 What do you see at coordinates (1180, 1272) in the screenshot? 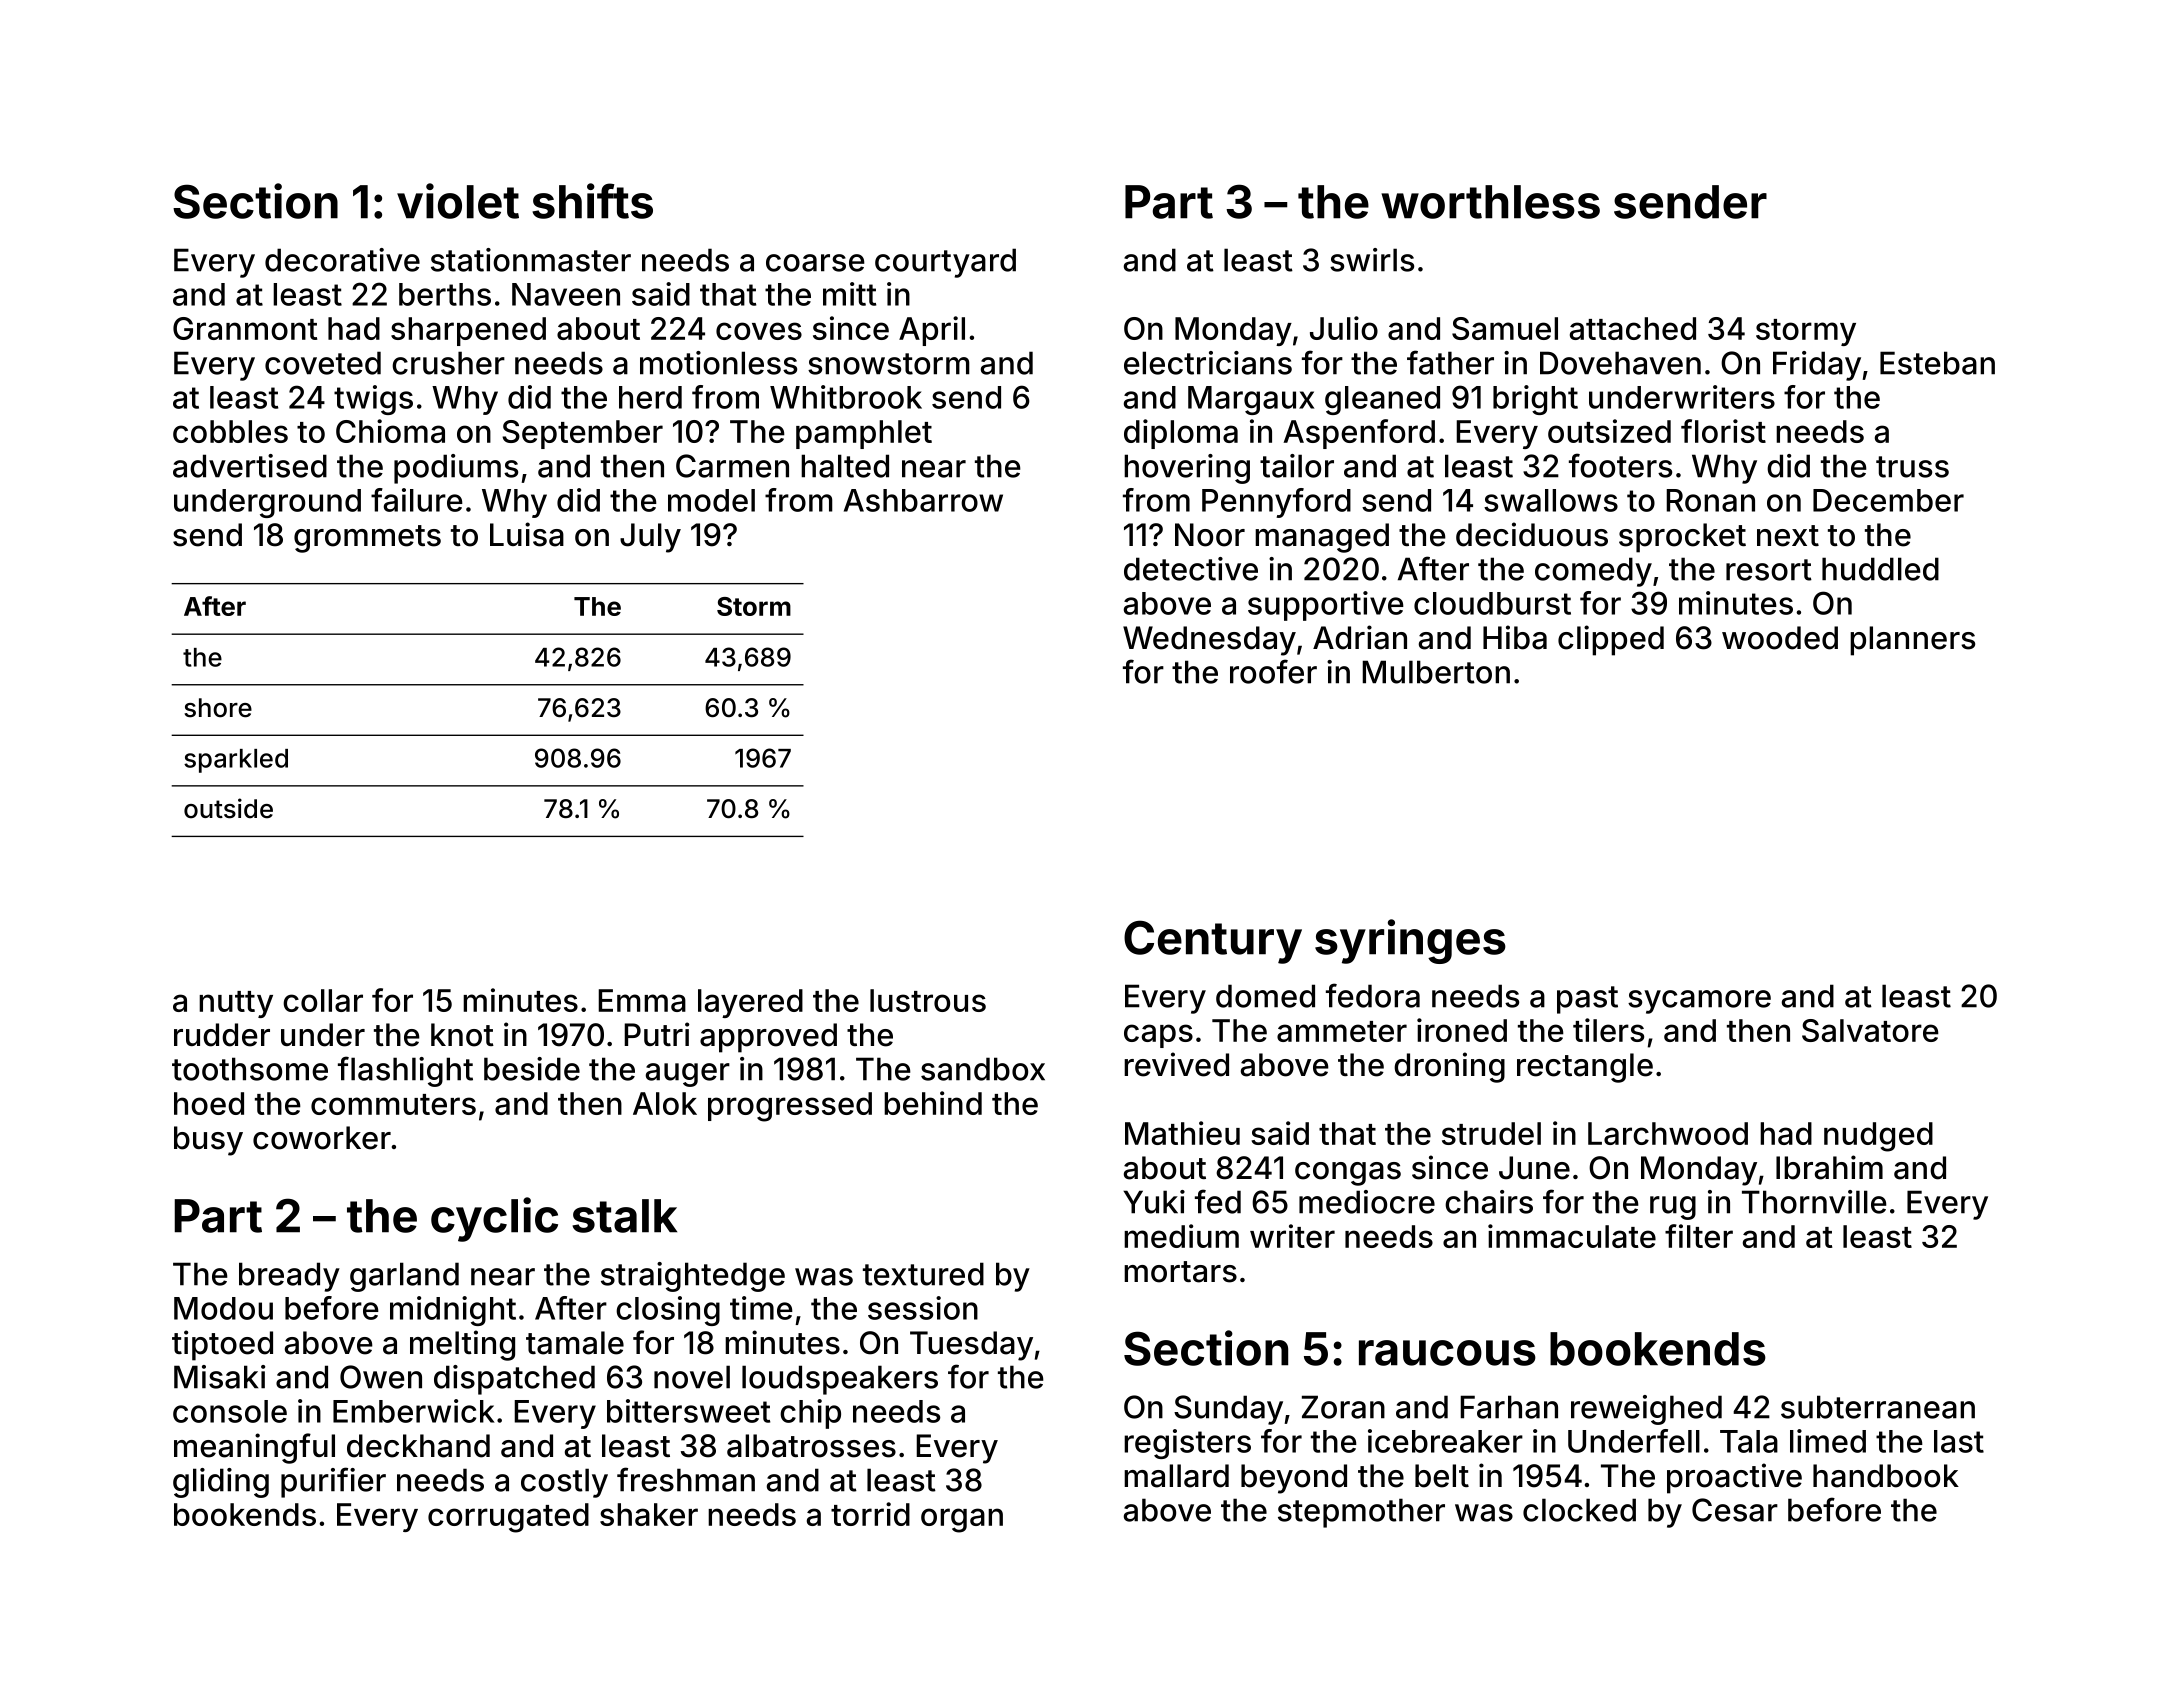
I see `mortars` at bounding box center [1180, 1272].
